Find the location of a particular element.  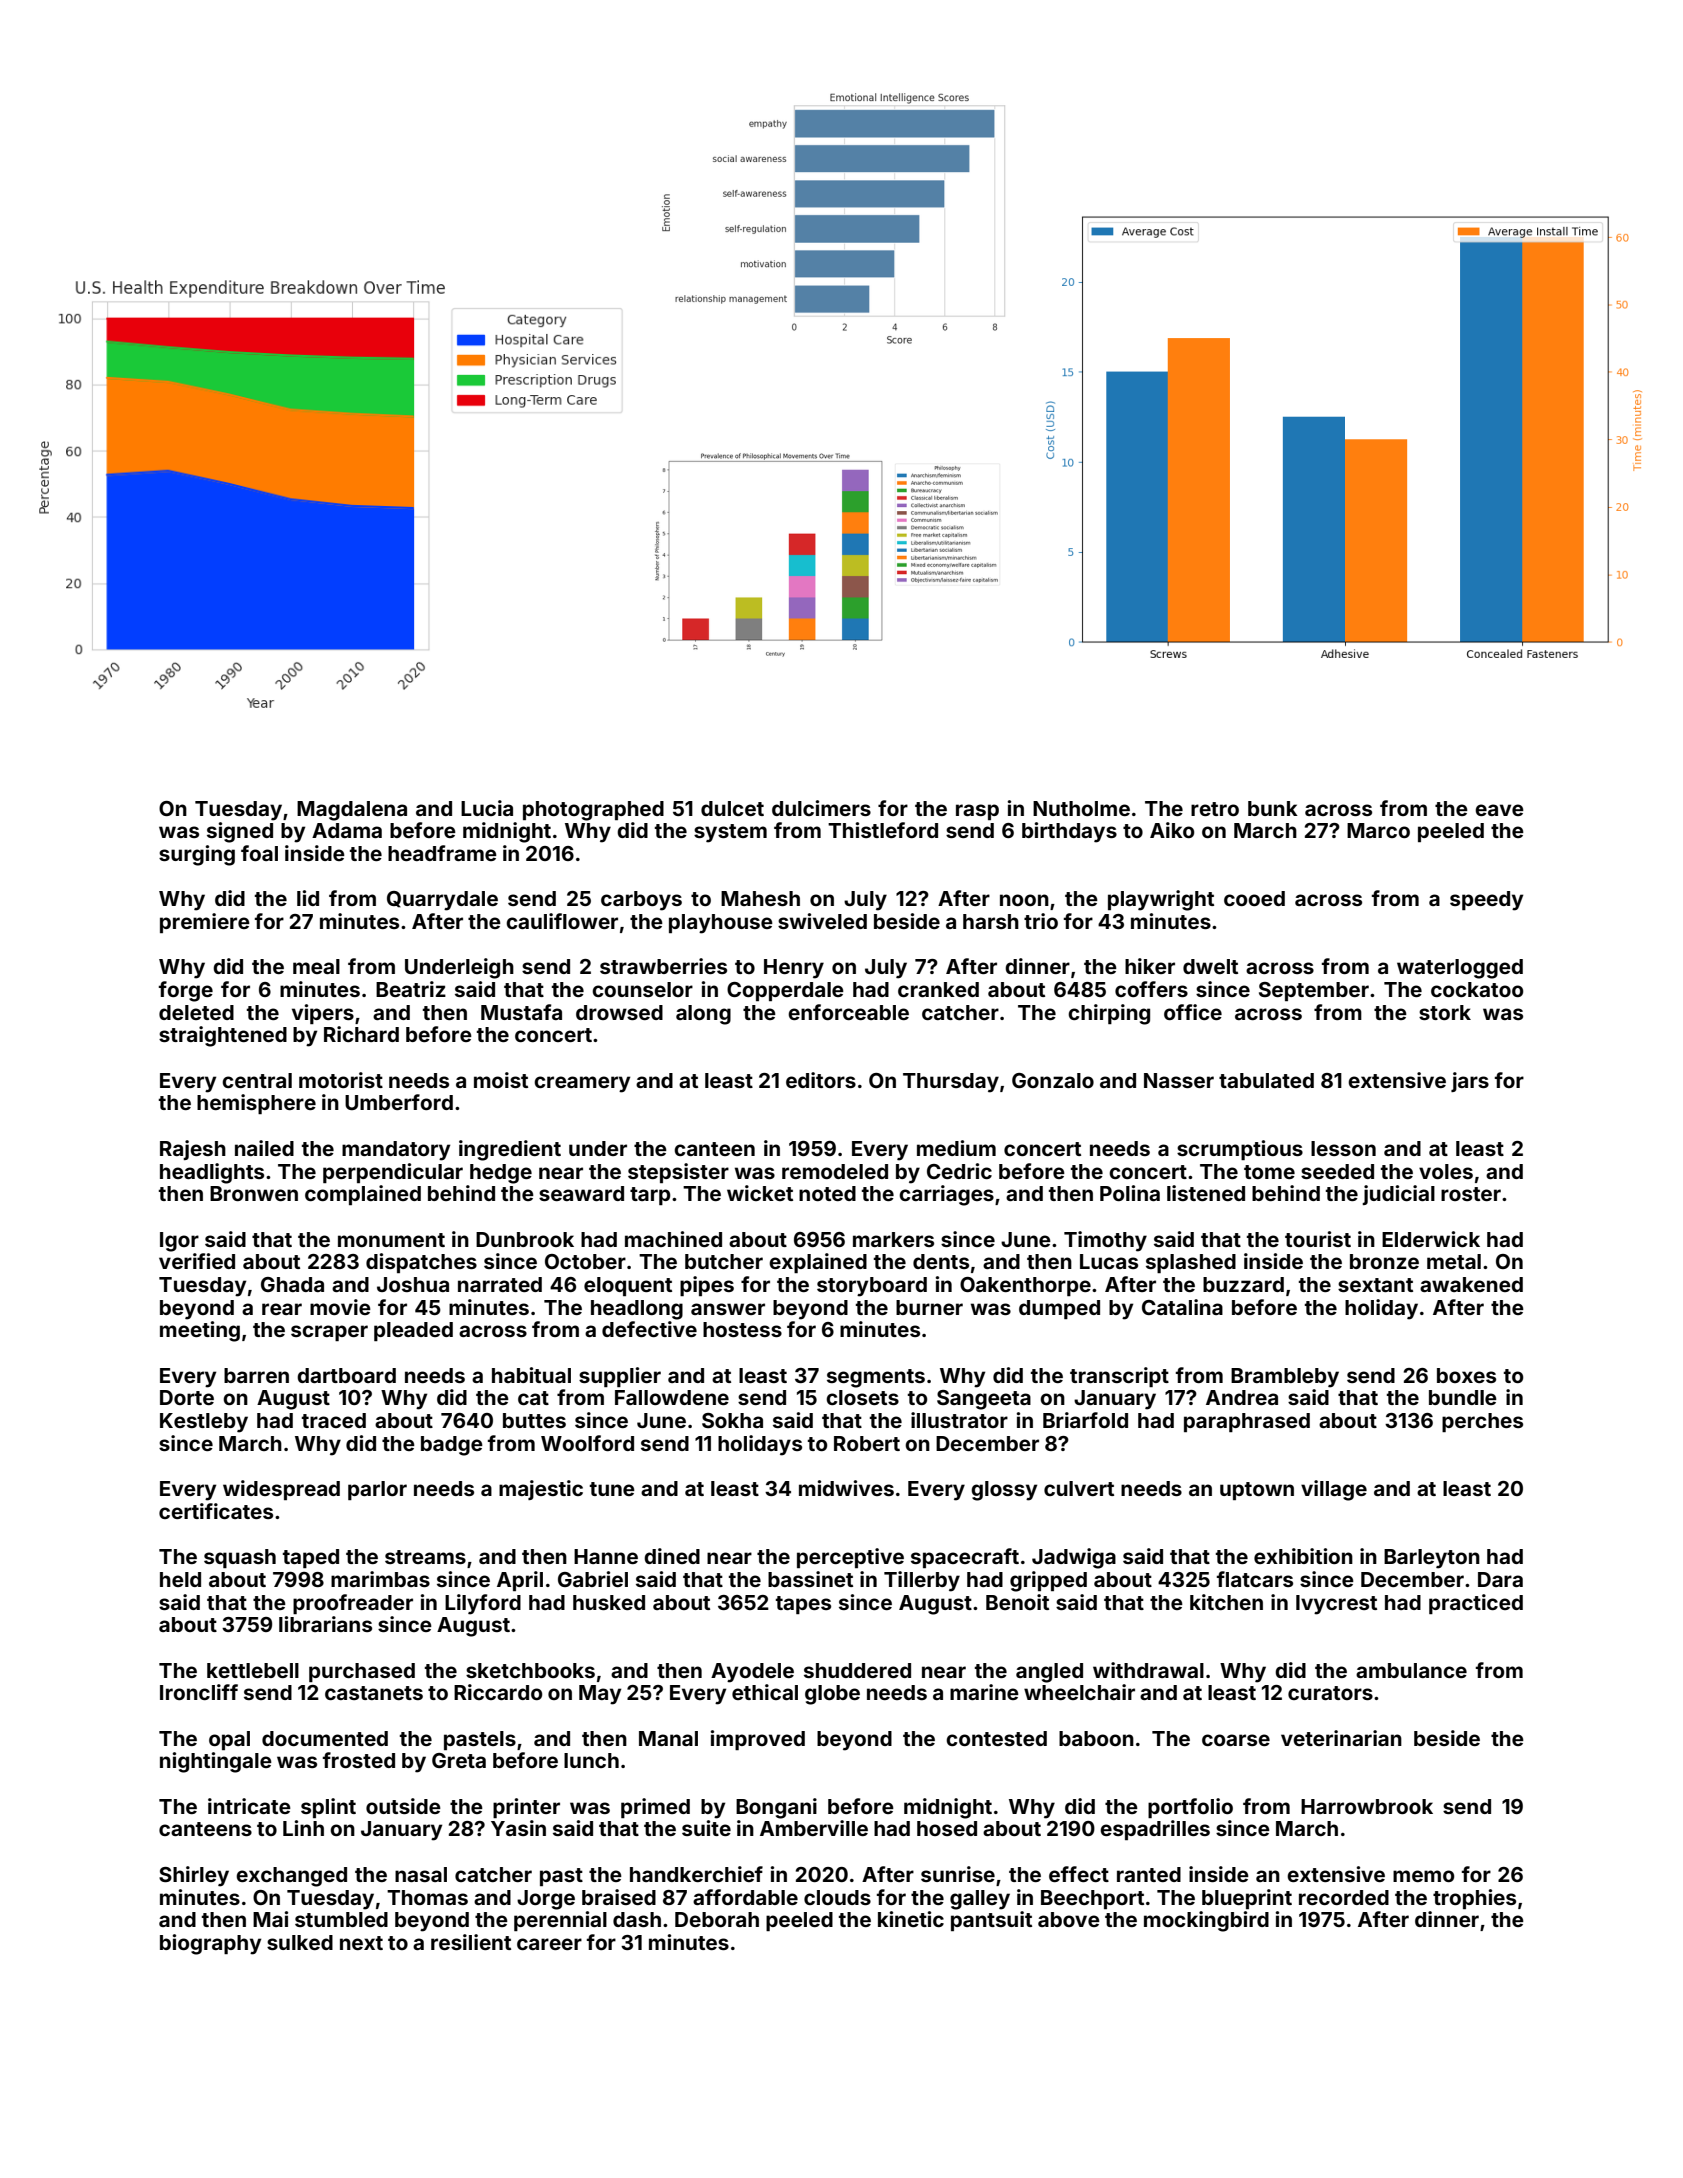

portfolio is located at coordinates (1190, 1808).
